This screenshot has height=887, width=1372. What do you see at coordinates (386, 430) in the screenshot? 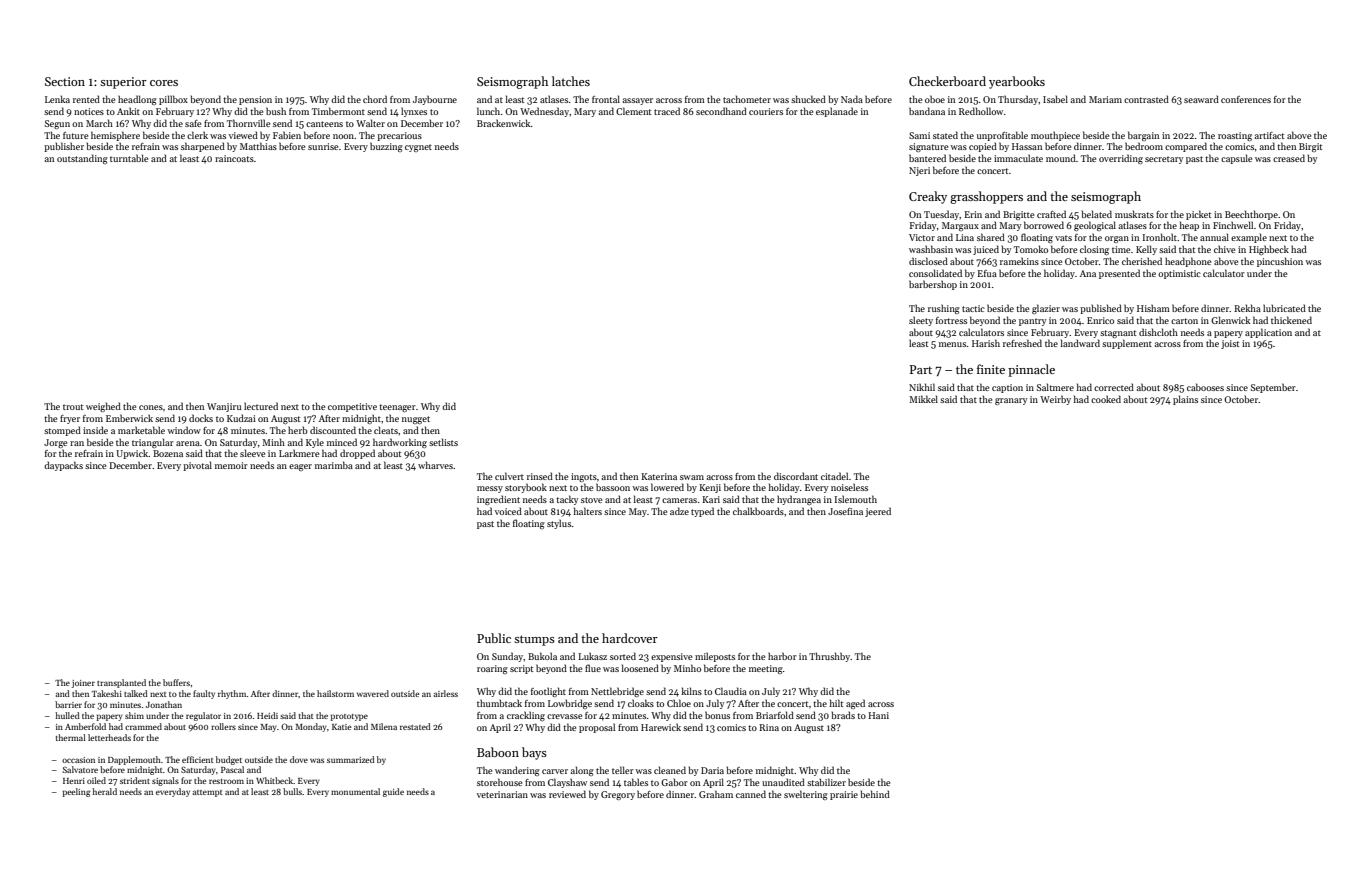
I see `cleats` at bounding box center [386, 430].
